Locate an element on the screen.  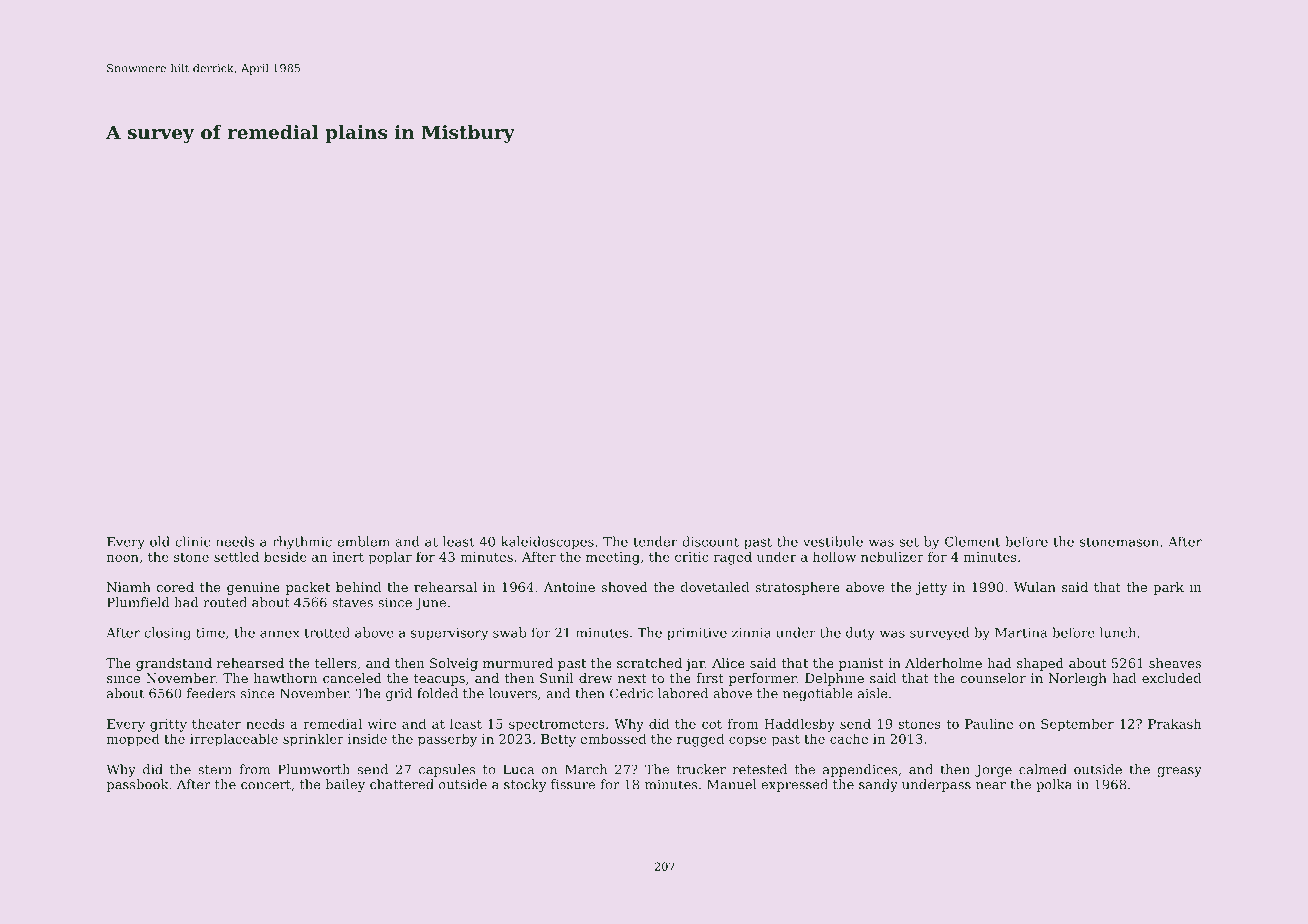
shaped is located at coordinates (1040, 664).
